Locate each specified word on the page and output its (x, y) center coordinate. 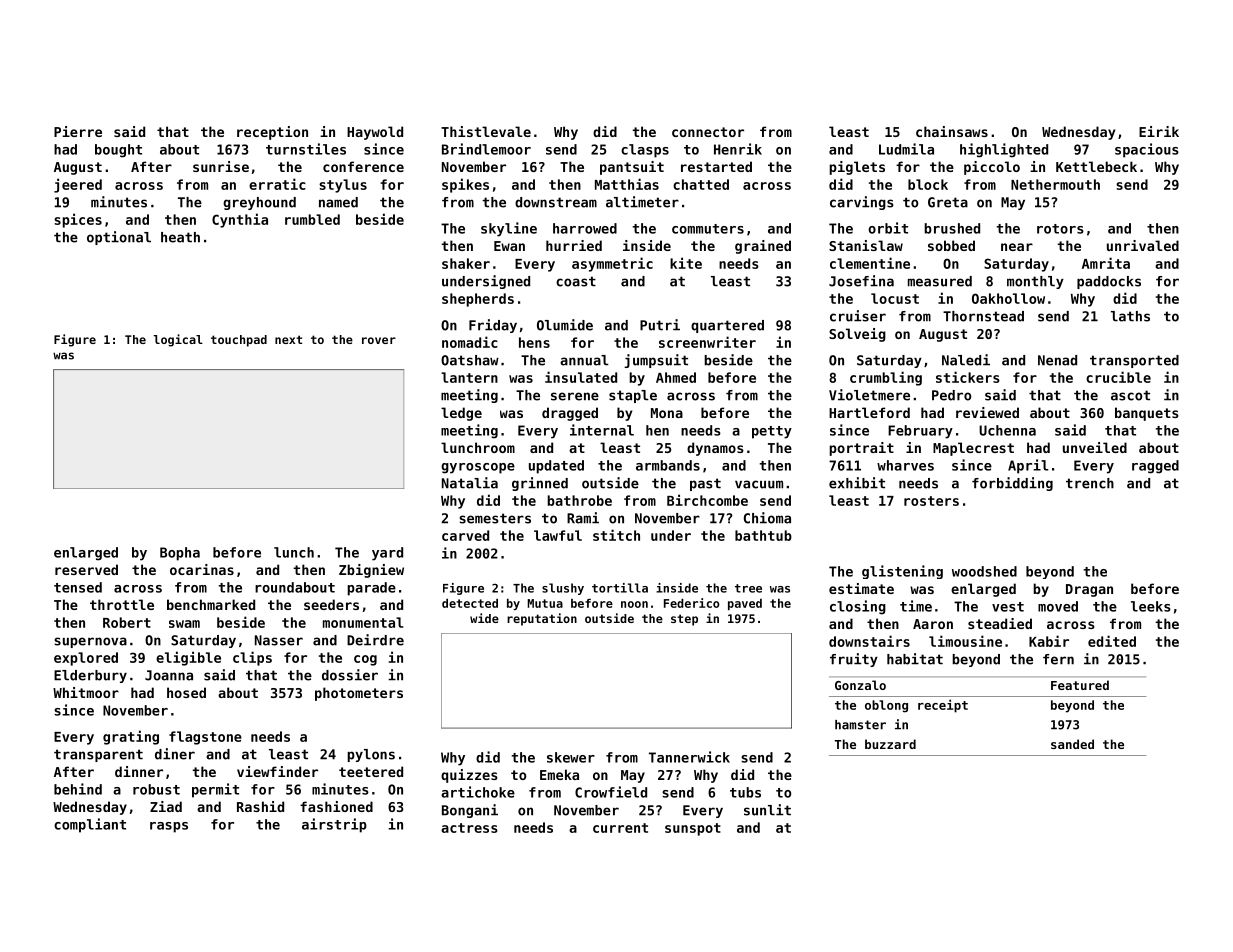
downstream (556, 202)
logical (178, 340)
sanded (1072, 744)
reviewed (987, 412)
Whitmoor (86, 692)
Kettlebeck (1096, 166)
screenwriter (707, 342)
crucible (1118, 377)
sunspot (693, 829)
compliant (90, 825)
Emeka (559, 774)
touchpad (239, 341)
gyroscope (478, 468)
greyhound (259, 203)
